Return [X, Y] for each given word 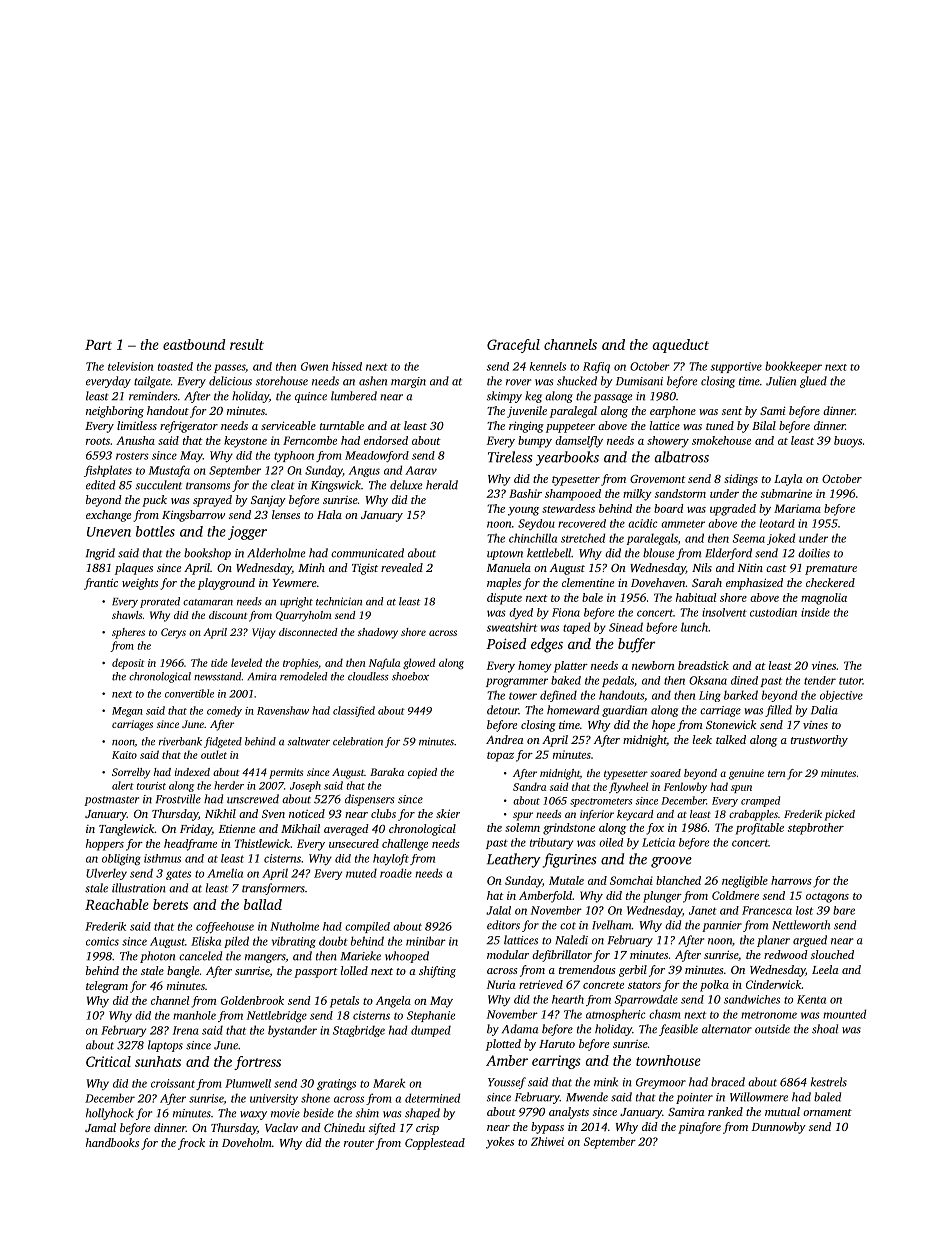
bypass [547, 1128]
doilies [814, 553]
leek [702, 739]
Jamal [100, 1127]
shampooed [573, 495]
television [130, 366]
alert [123, 785]
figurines [569, 860]
